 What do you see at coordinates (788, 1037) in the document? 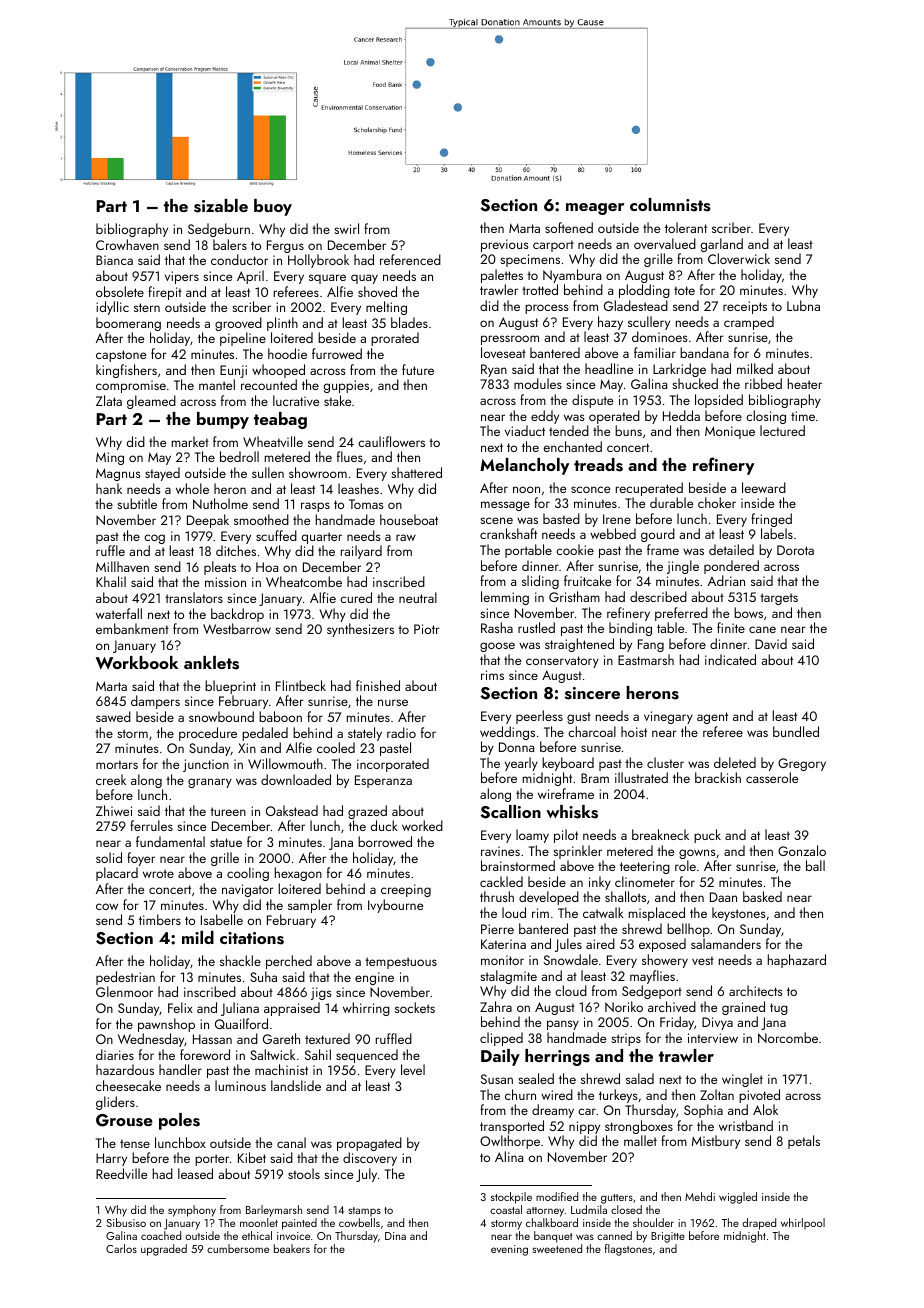
I see `Norcombe` at bounding box center [788, 1037].
